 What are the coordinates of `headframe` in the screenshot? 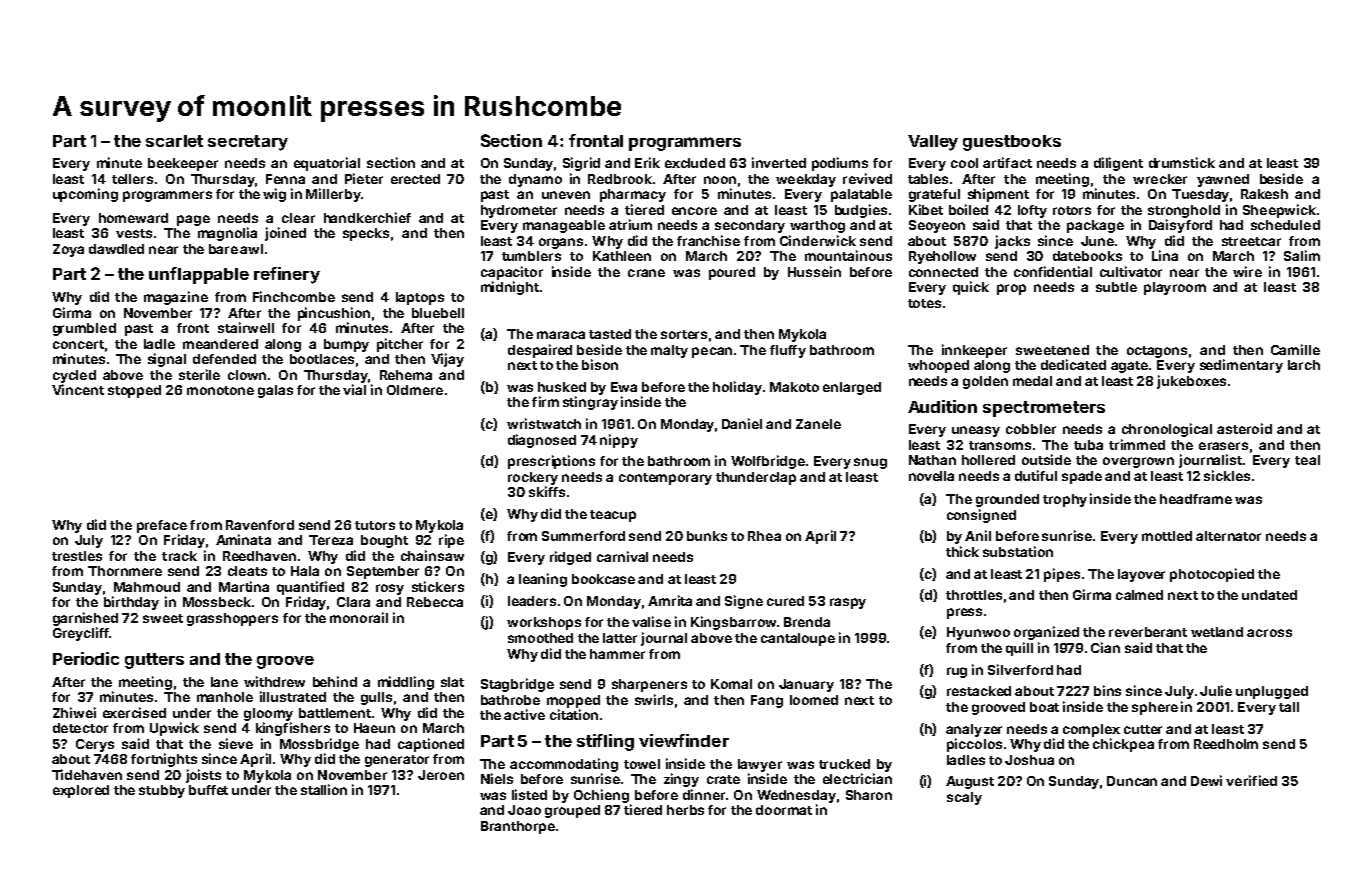 It's located at (1196, 499).
